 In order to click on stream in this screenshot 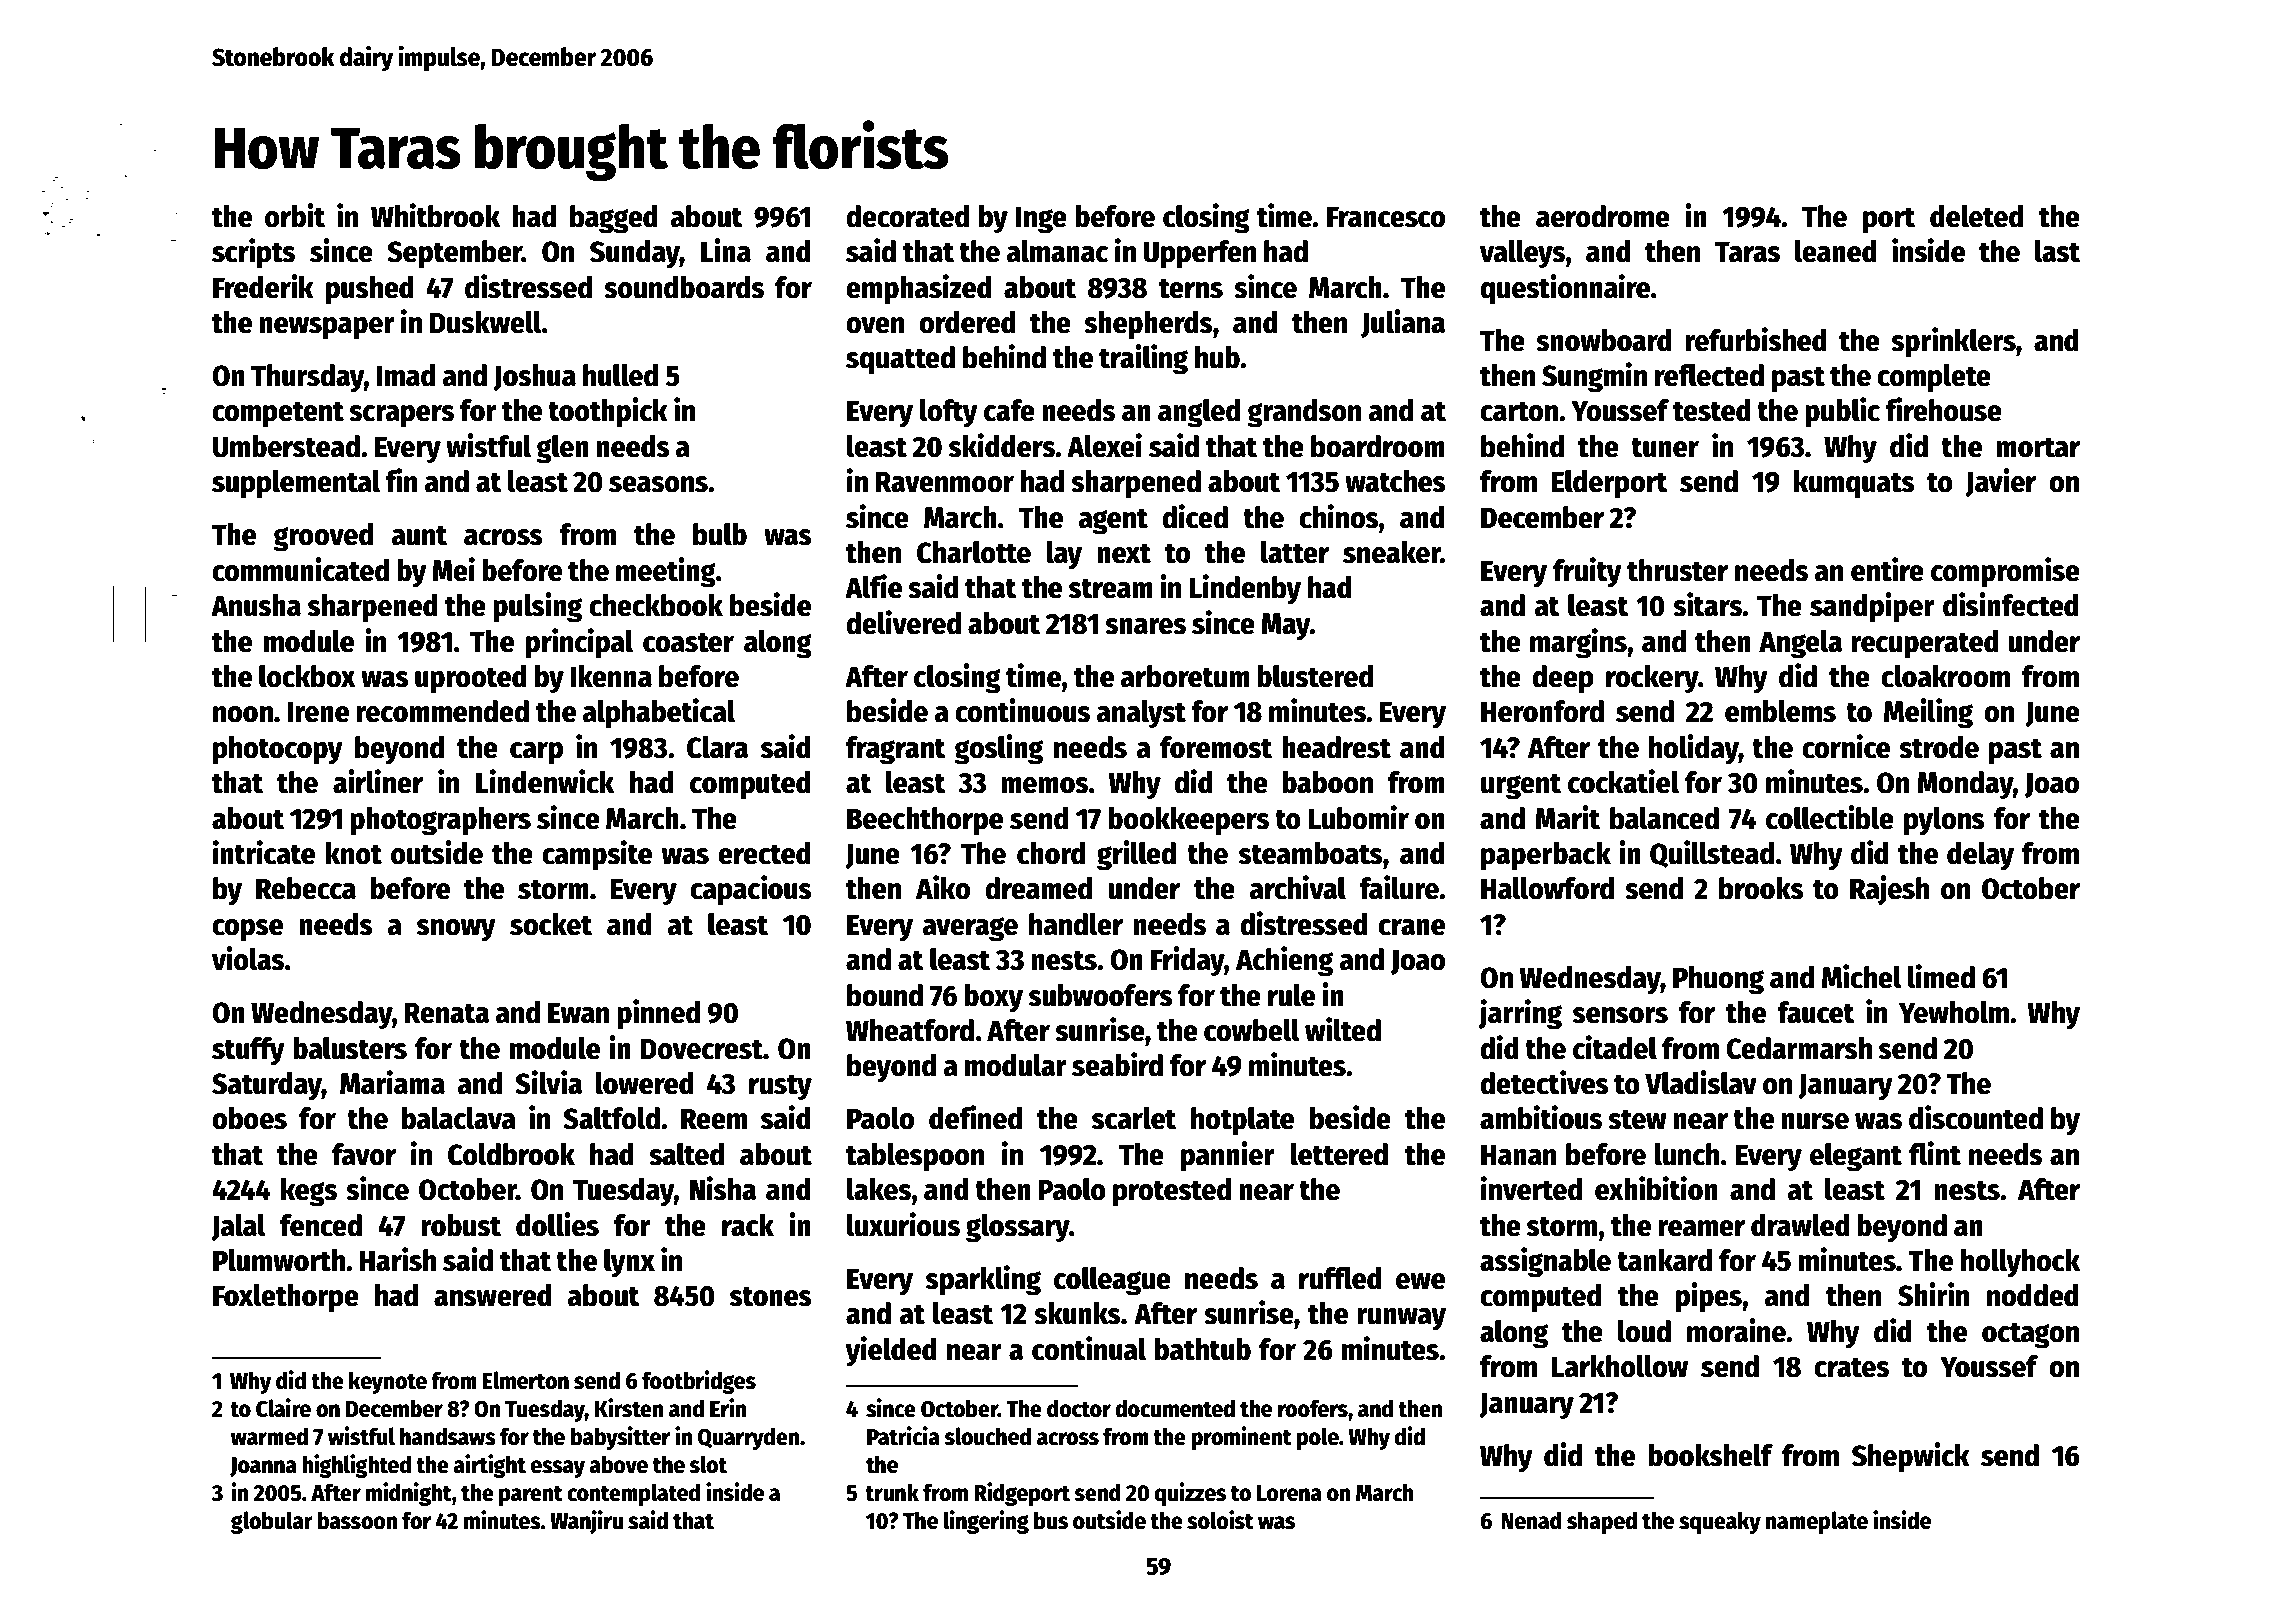, I will do `click(1111, 588)`.
